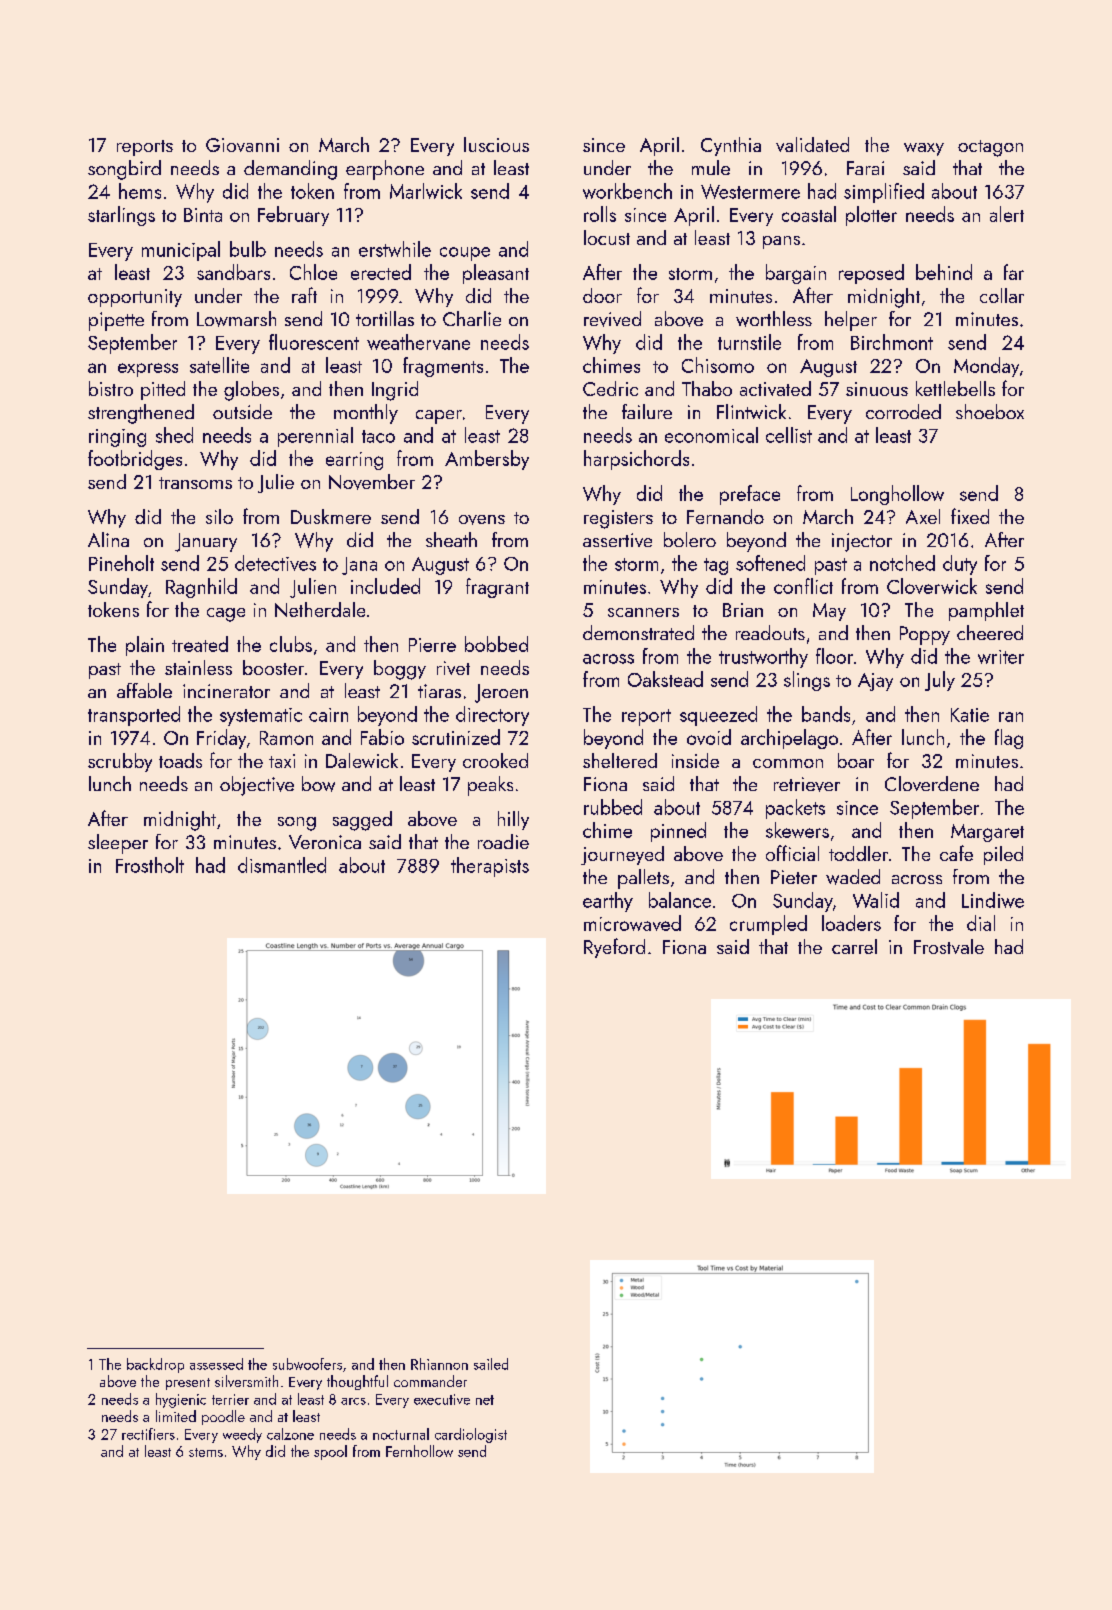  What do you see at coordinates (307, 1364) in the screenshot?
I see `subwoofers` at bounding box center [307, 1364].
